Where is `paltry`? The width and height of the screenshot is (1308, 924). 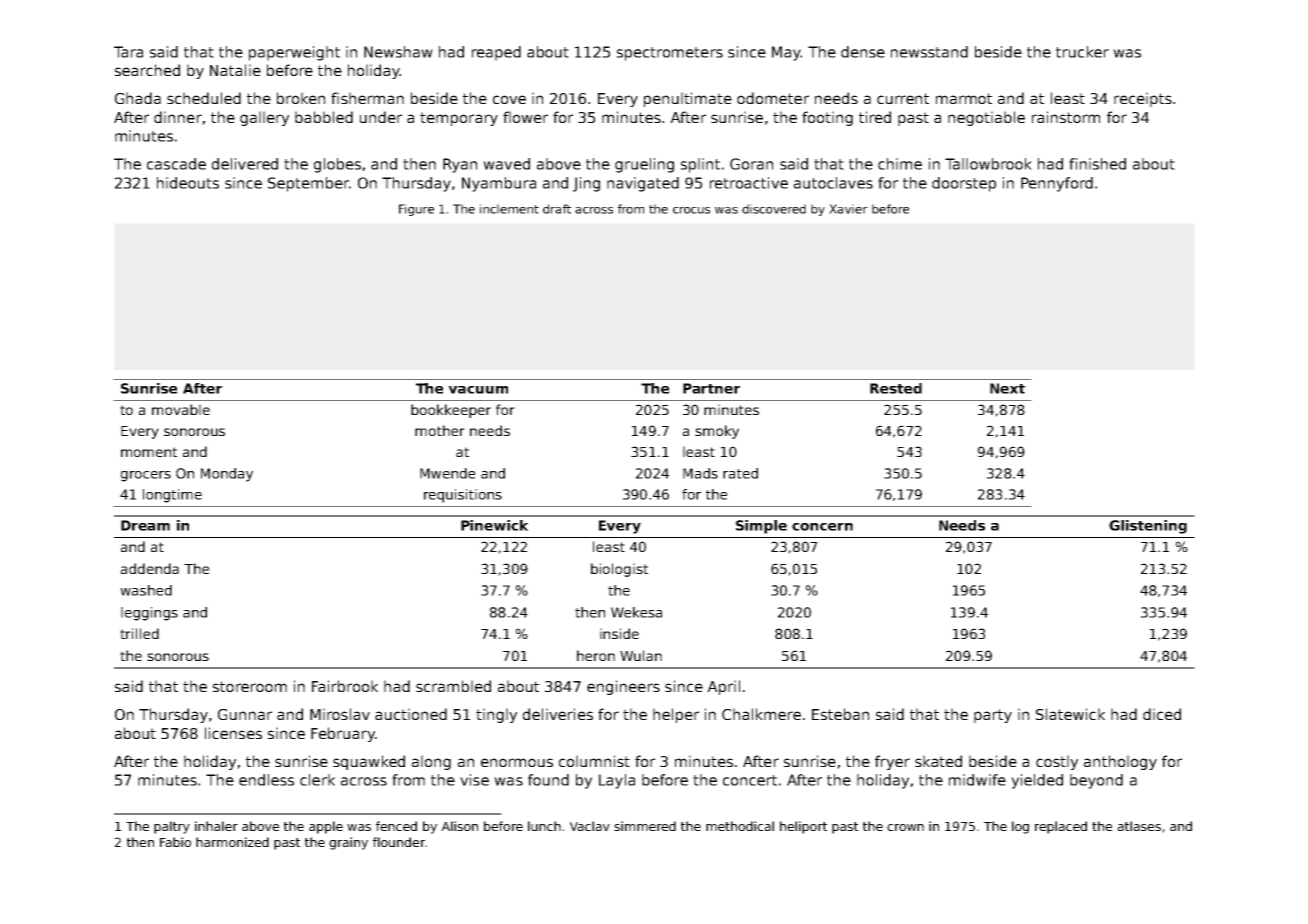 paltry is located at coordinates (172, 827).
